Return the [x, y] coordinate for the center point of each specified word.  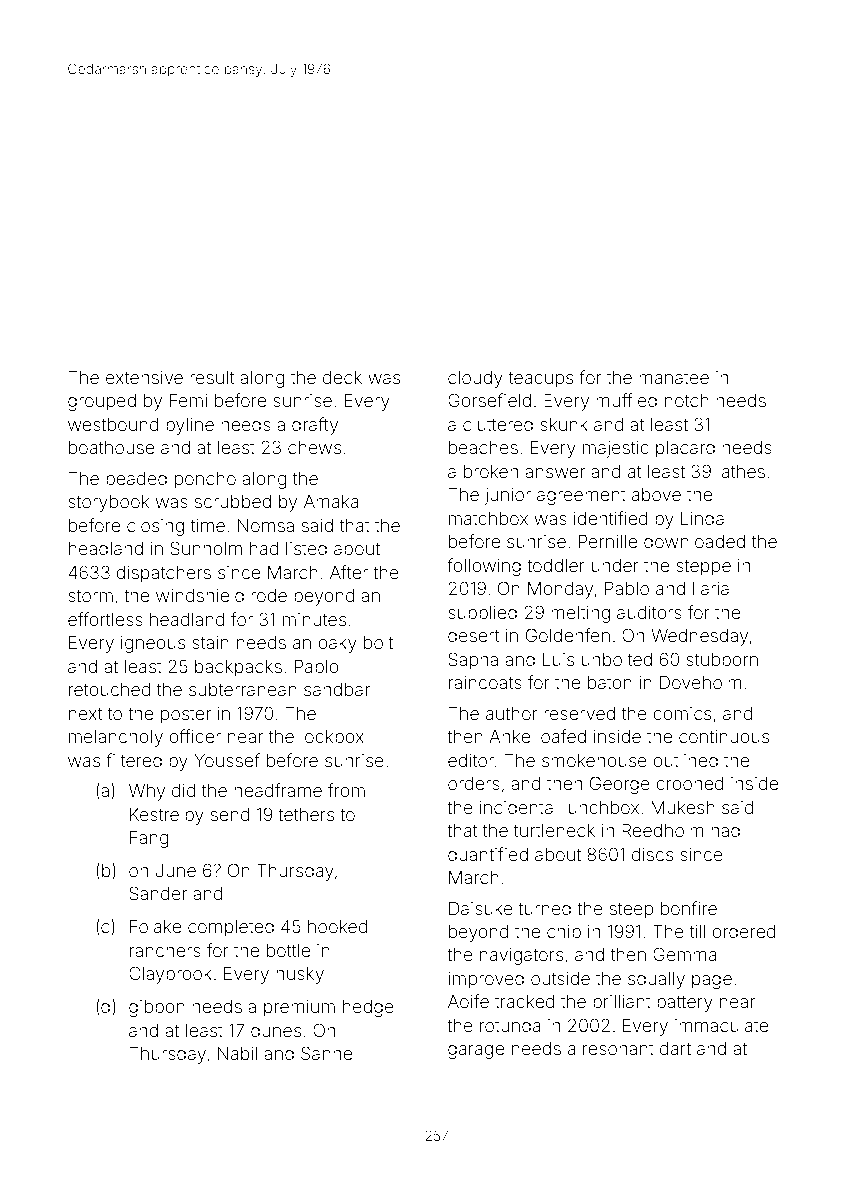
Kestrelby [167, 816]
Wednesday [699, 637]
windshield [200, 595]
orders [474, 783]
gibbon [157, 1008]
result [212, 377]
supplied [482, 614]
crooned [689, 783]
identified [610, 518]
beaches [483, 447]
